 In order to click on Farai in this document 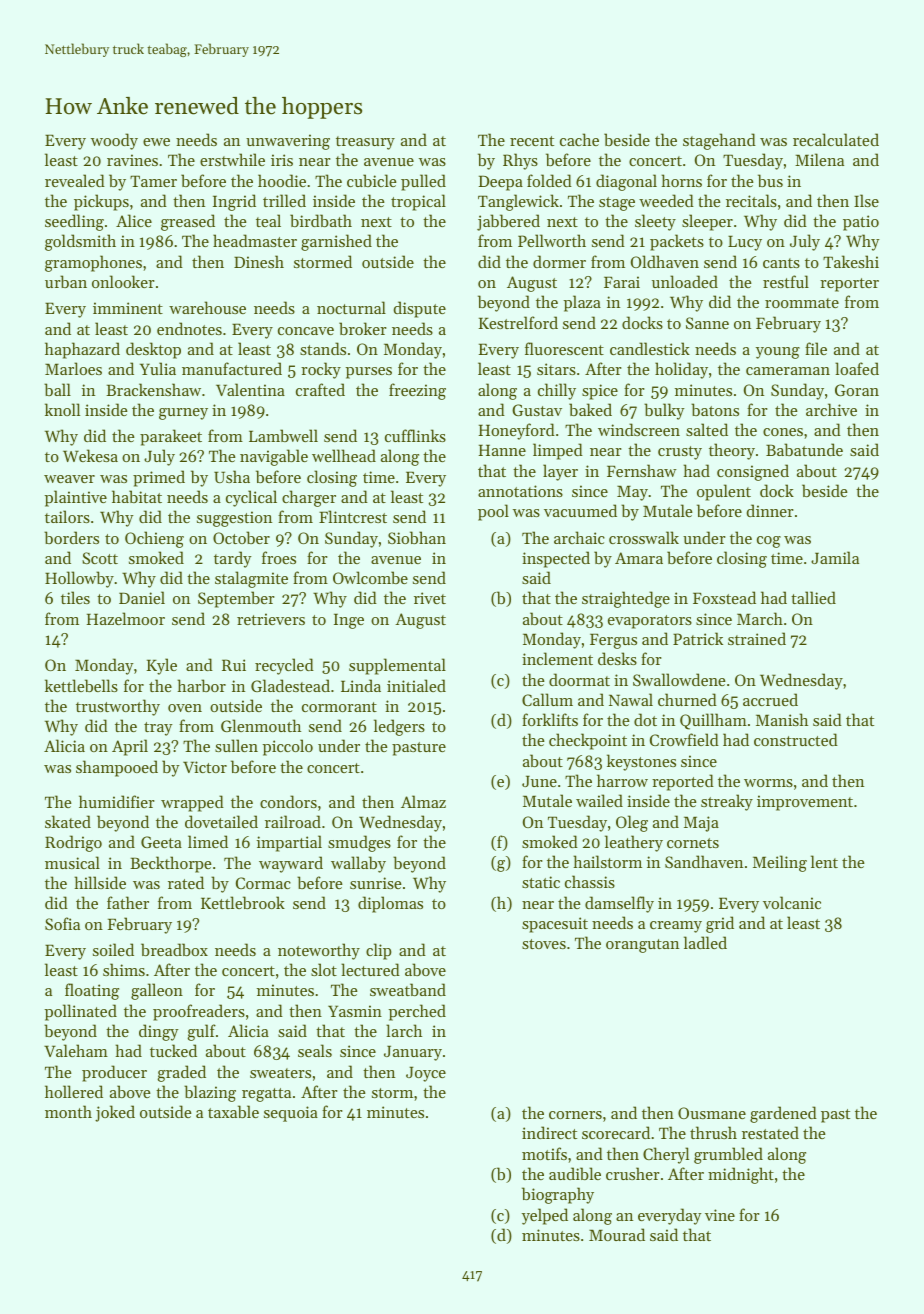, I will do `click(622, 282)`.
